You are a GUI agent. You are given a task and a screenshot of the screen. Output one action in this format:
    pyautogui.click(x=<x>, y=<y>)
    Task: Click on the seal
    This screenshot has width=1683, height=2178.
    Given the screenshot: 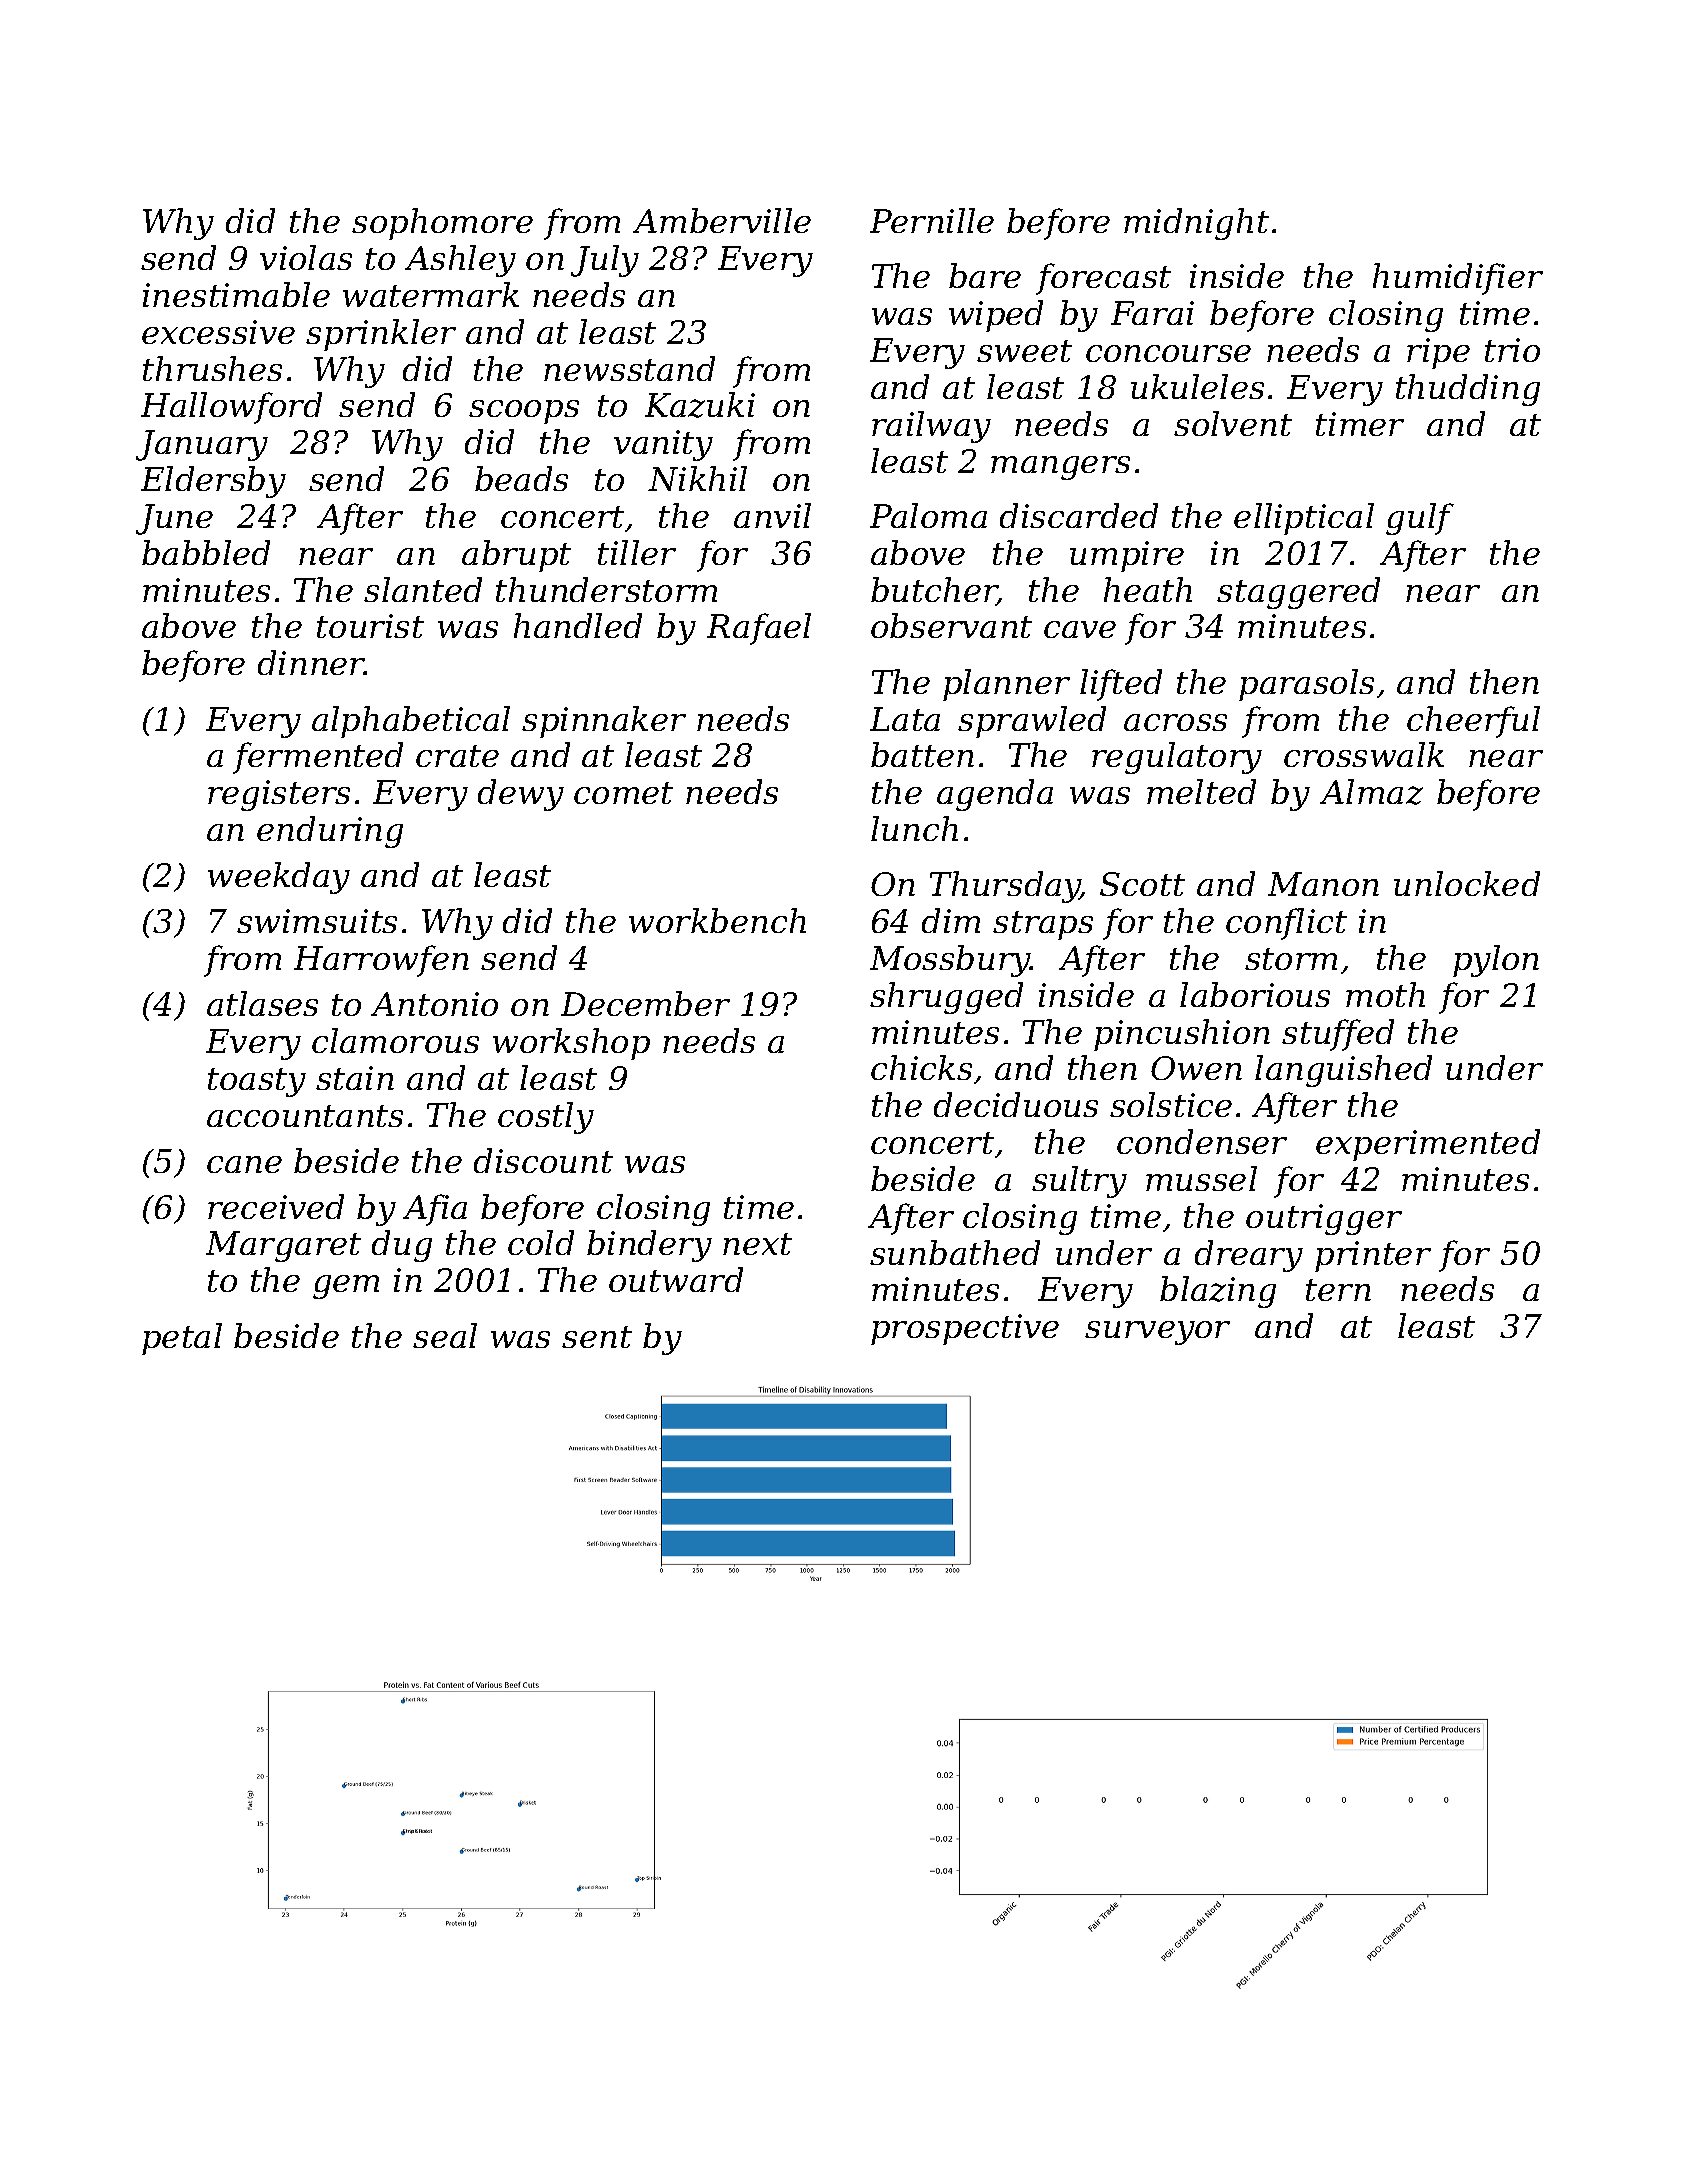 What is the action you would take?
    pyautogui.click(x=445, y=1335)
